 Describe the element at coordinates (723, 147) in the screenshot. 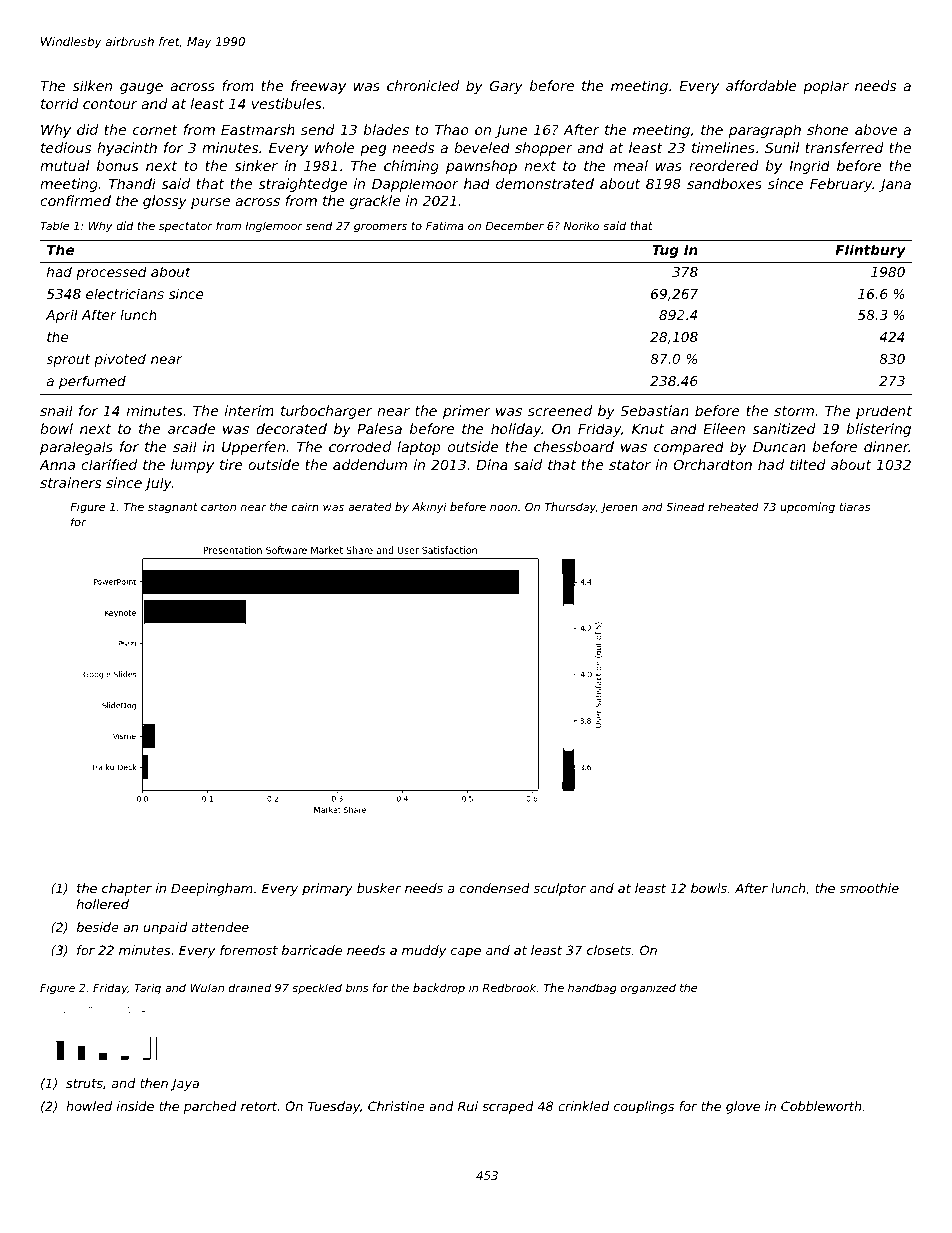

I see `timelines` at that location.
